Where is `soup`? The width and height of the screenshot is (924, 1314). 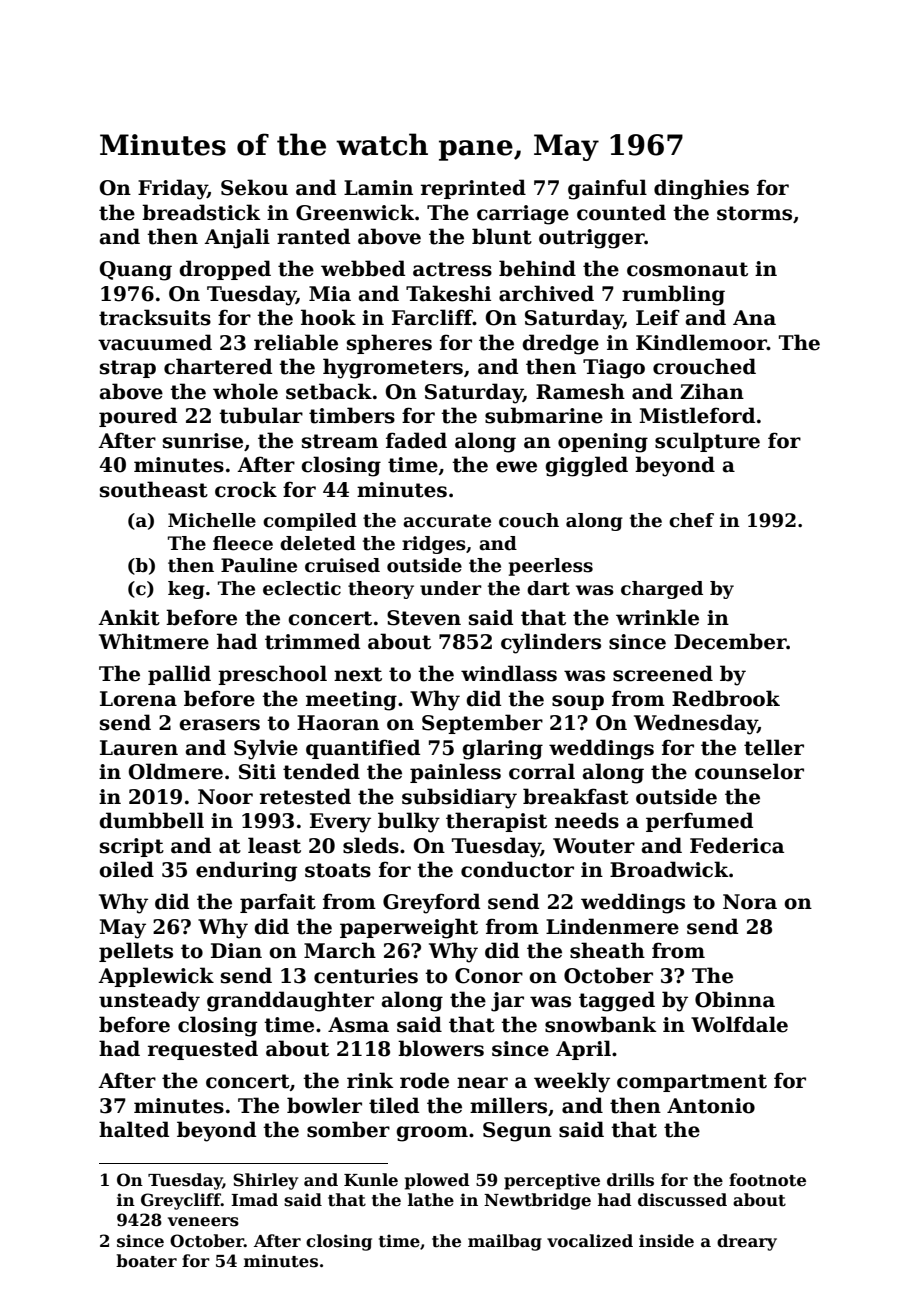 soup is located at coordinates (578, 702).
